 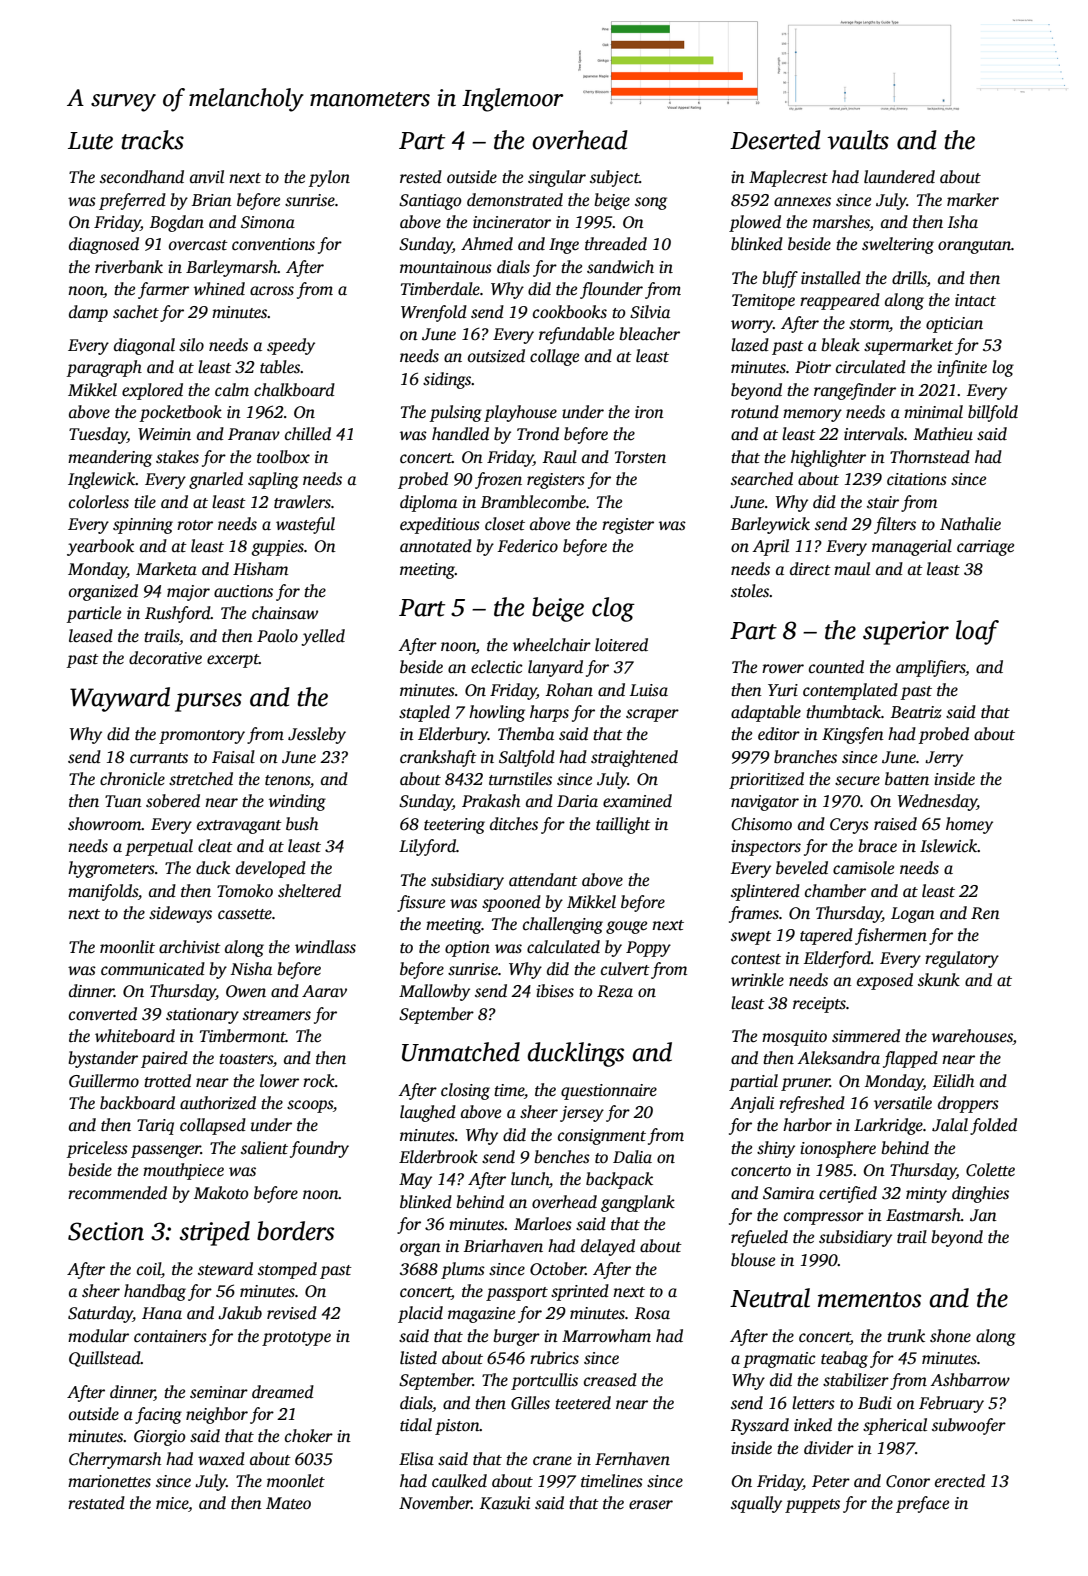 What do you see at coordinates (533, 502) in the screenshot?
I see `Bramblecombe` at bounding box center [533, 502].
